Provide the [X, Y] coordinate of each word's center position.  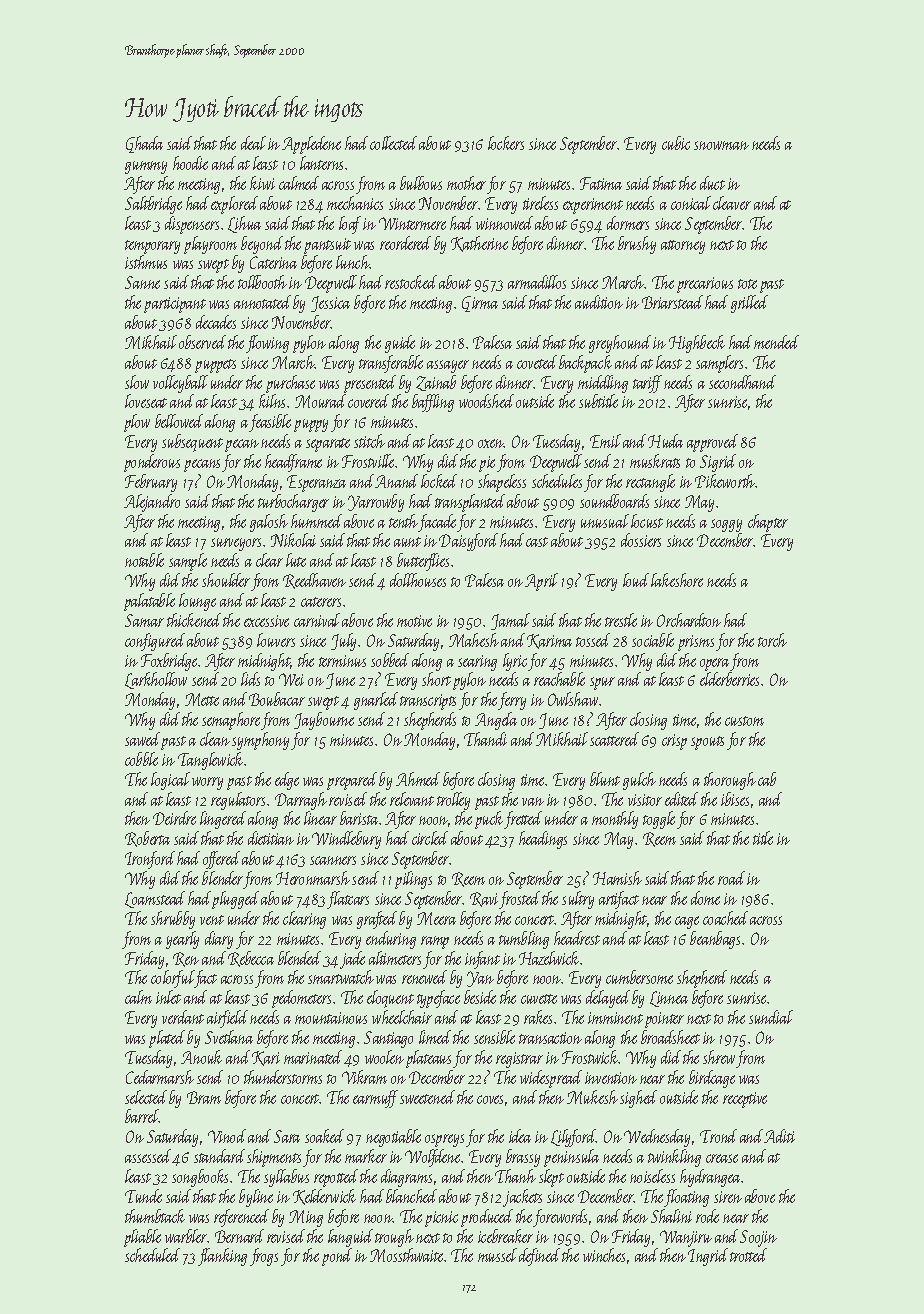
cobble [141, 759]
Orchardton [689, 620]
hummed [316, 521]
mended [776, 342]
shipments [274, 1158]
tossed [593, 640]
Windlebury [346, 840]
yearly [182, 940]
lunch [353, 262]
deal [253, 143]
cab [767, 779]
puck [489, 820]
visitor [645, 800]
